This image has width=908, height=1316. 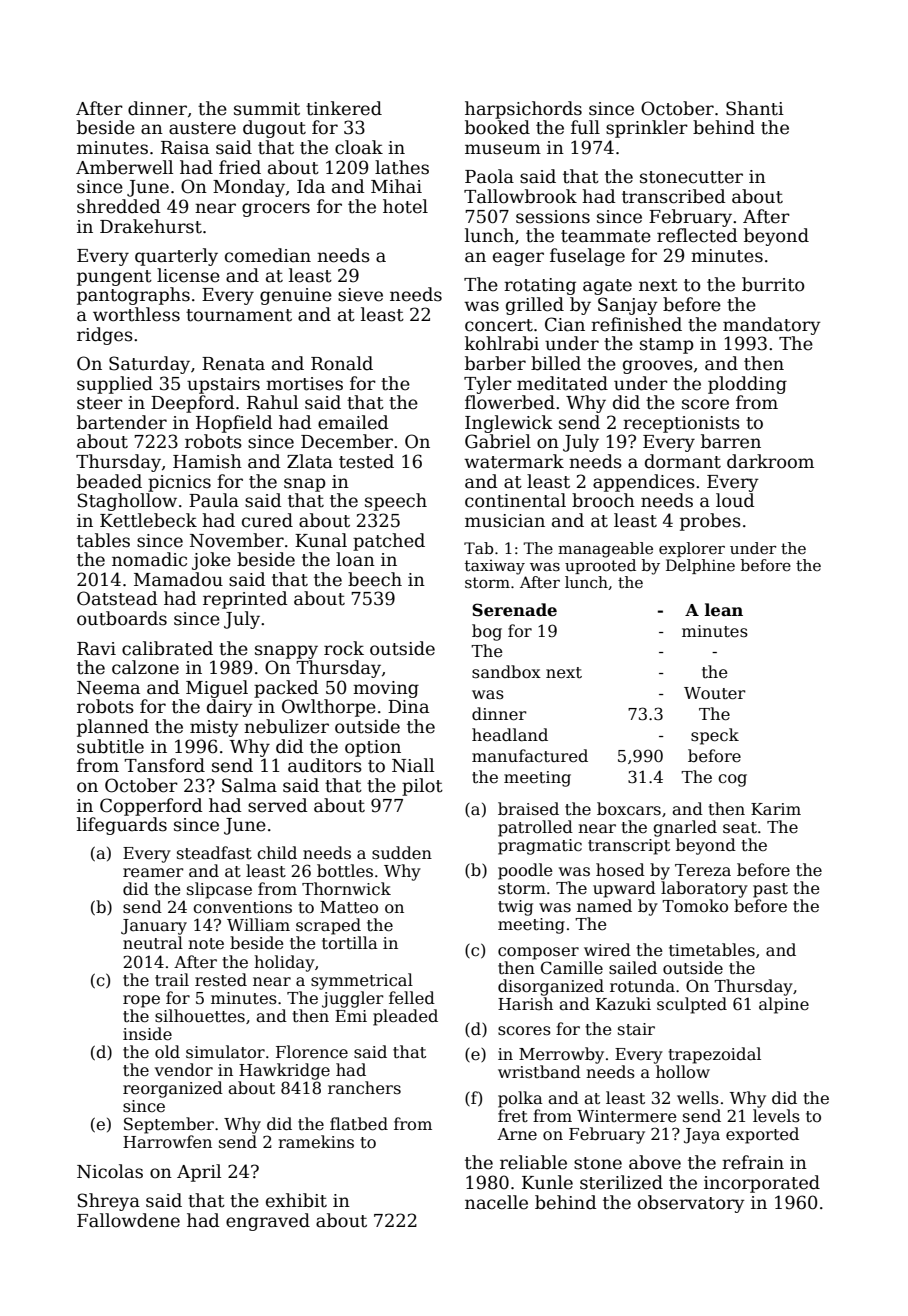 I want to click on summit, so click(x=267, y=109).
